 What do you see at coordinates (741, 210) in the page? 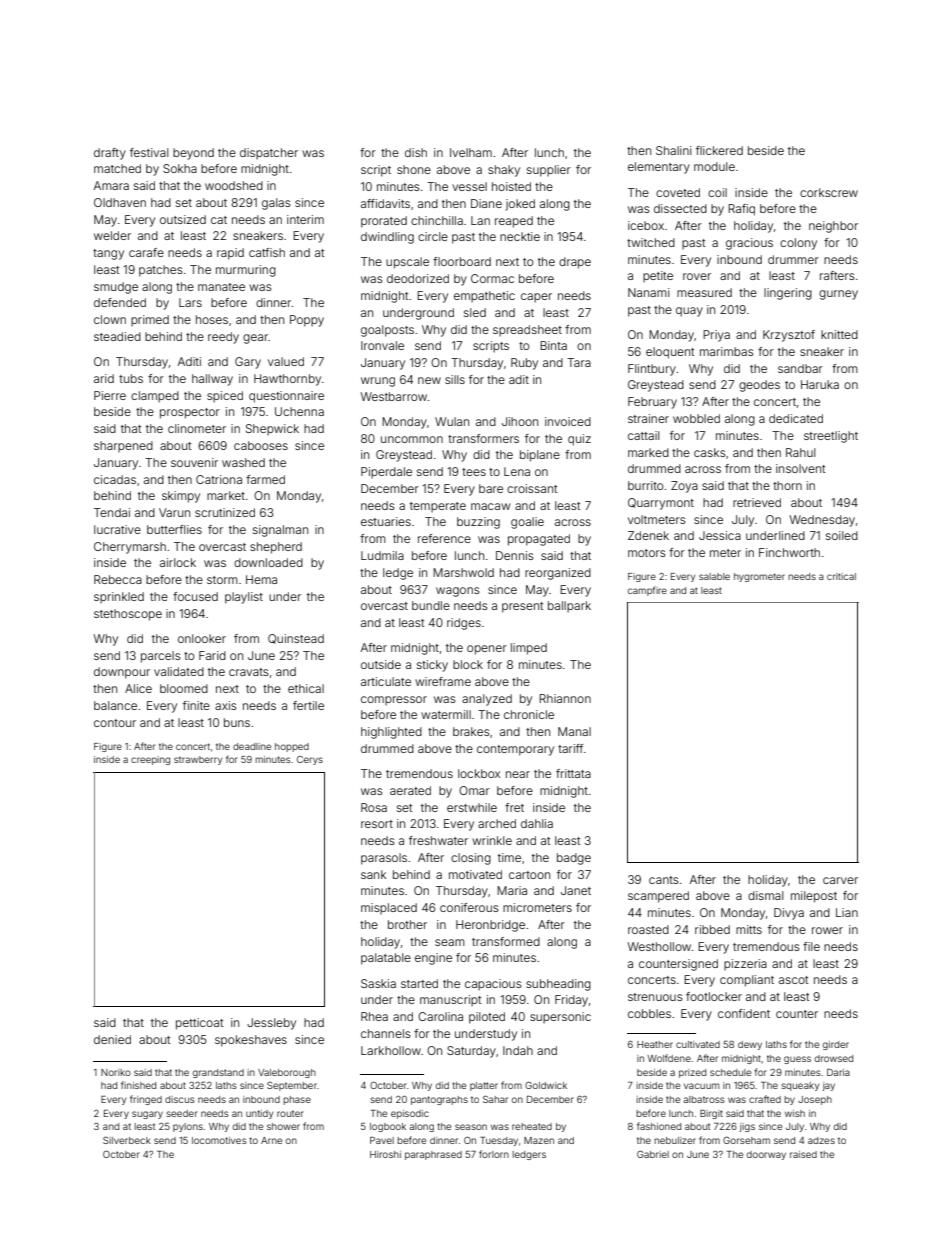
I see `Rafiq` at bounding box center [741, 210].
